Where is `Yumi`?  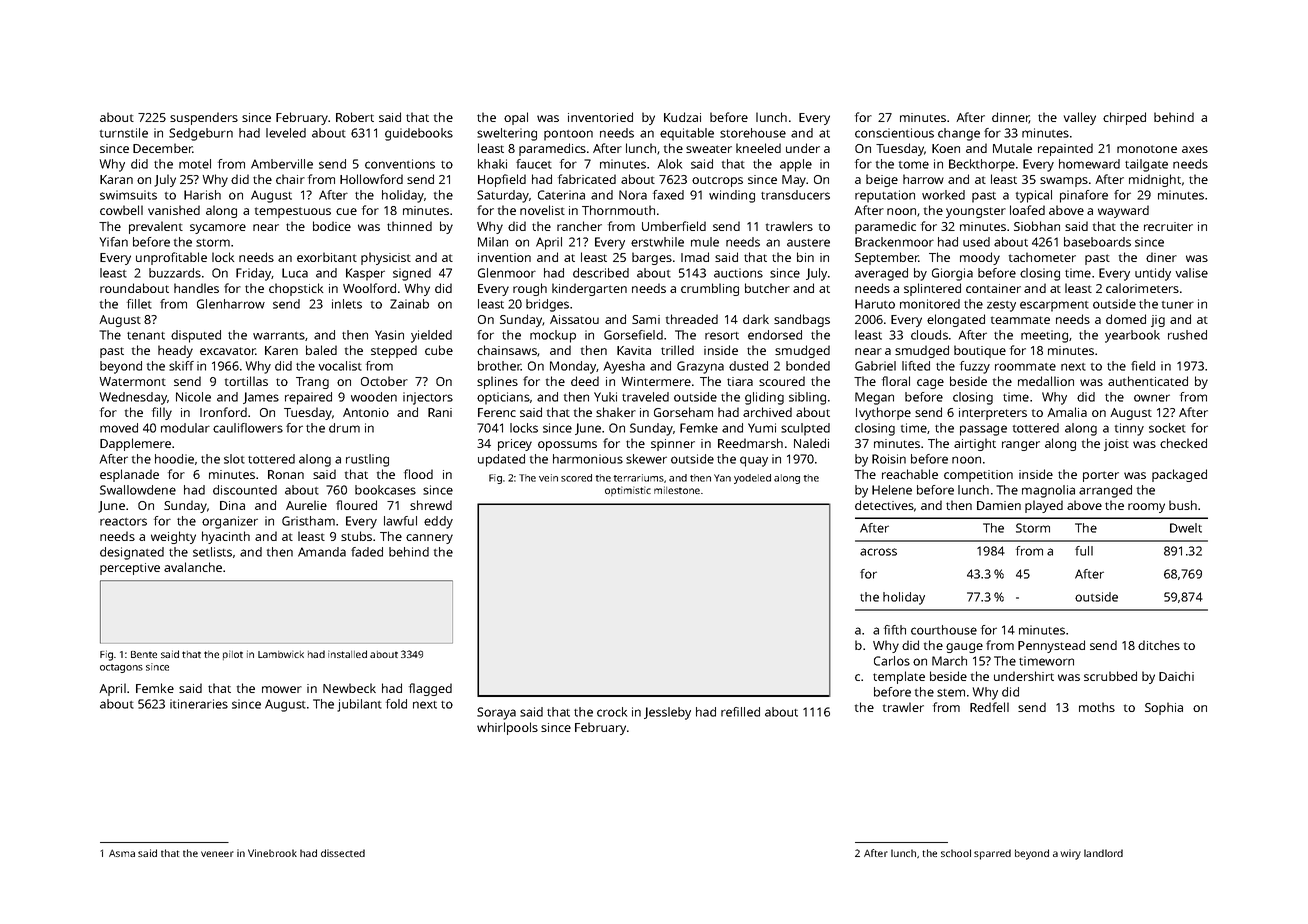
Yumi is located at coordinates (762, 428).
